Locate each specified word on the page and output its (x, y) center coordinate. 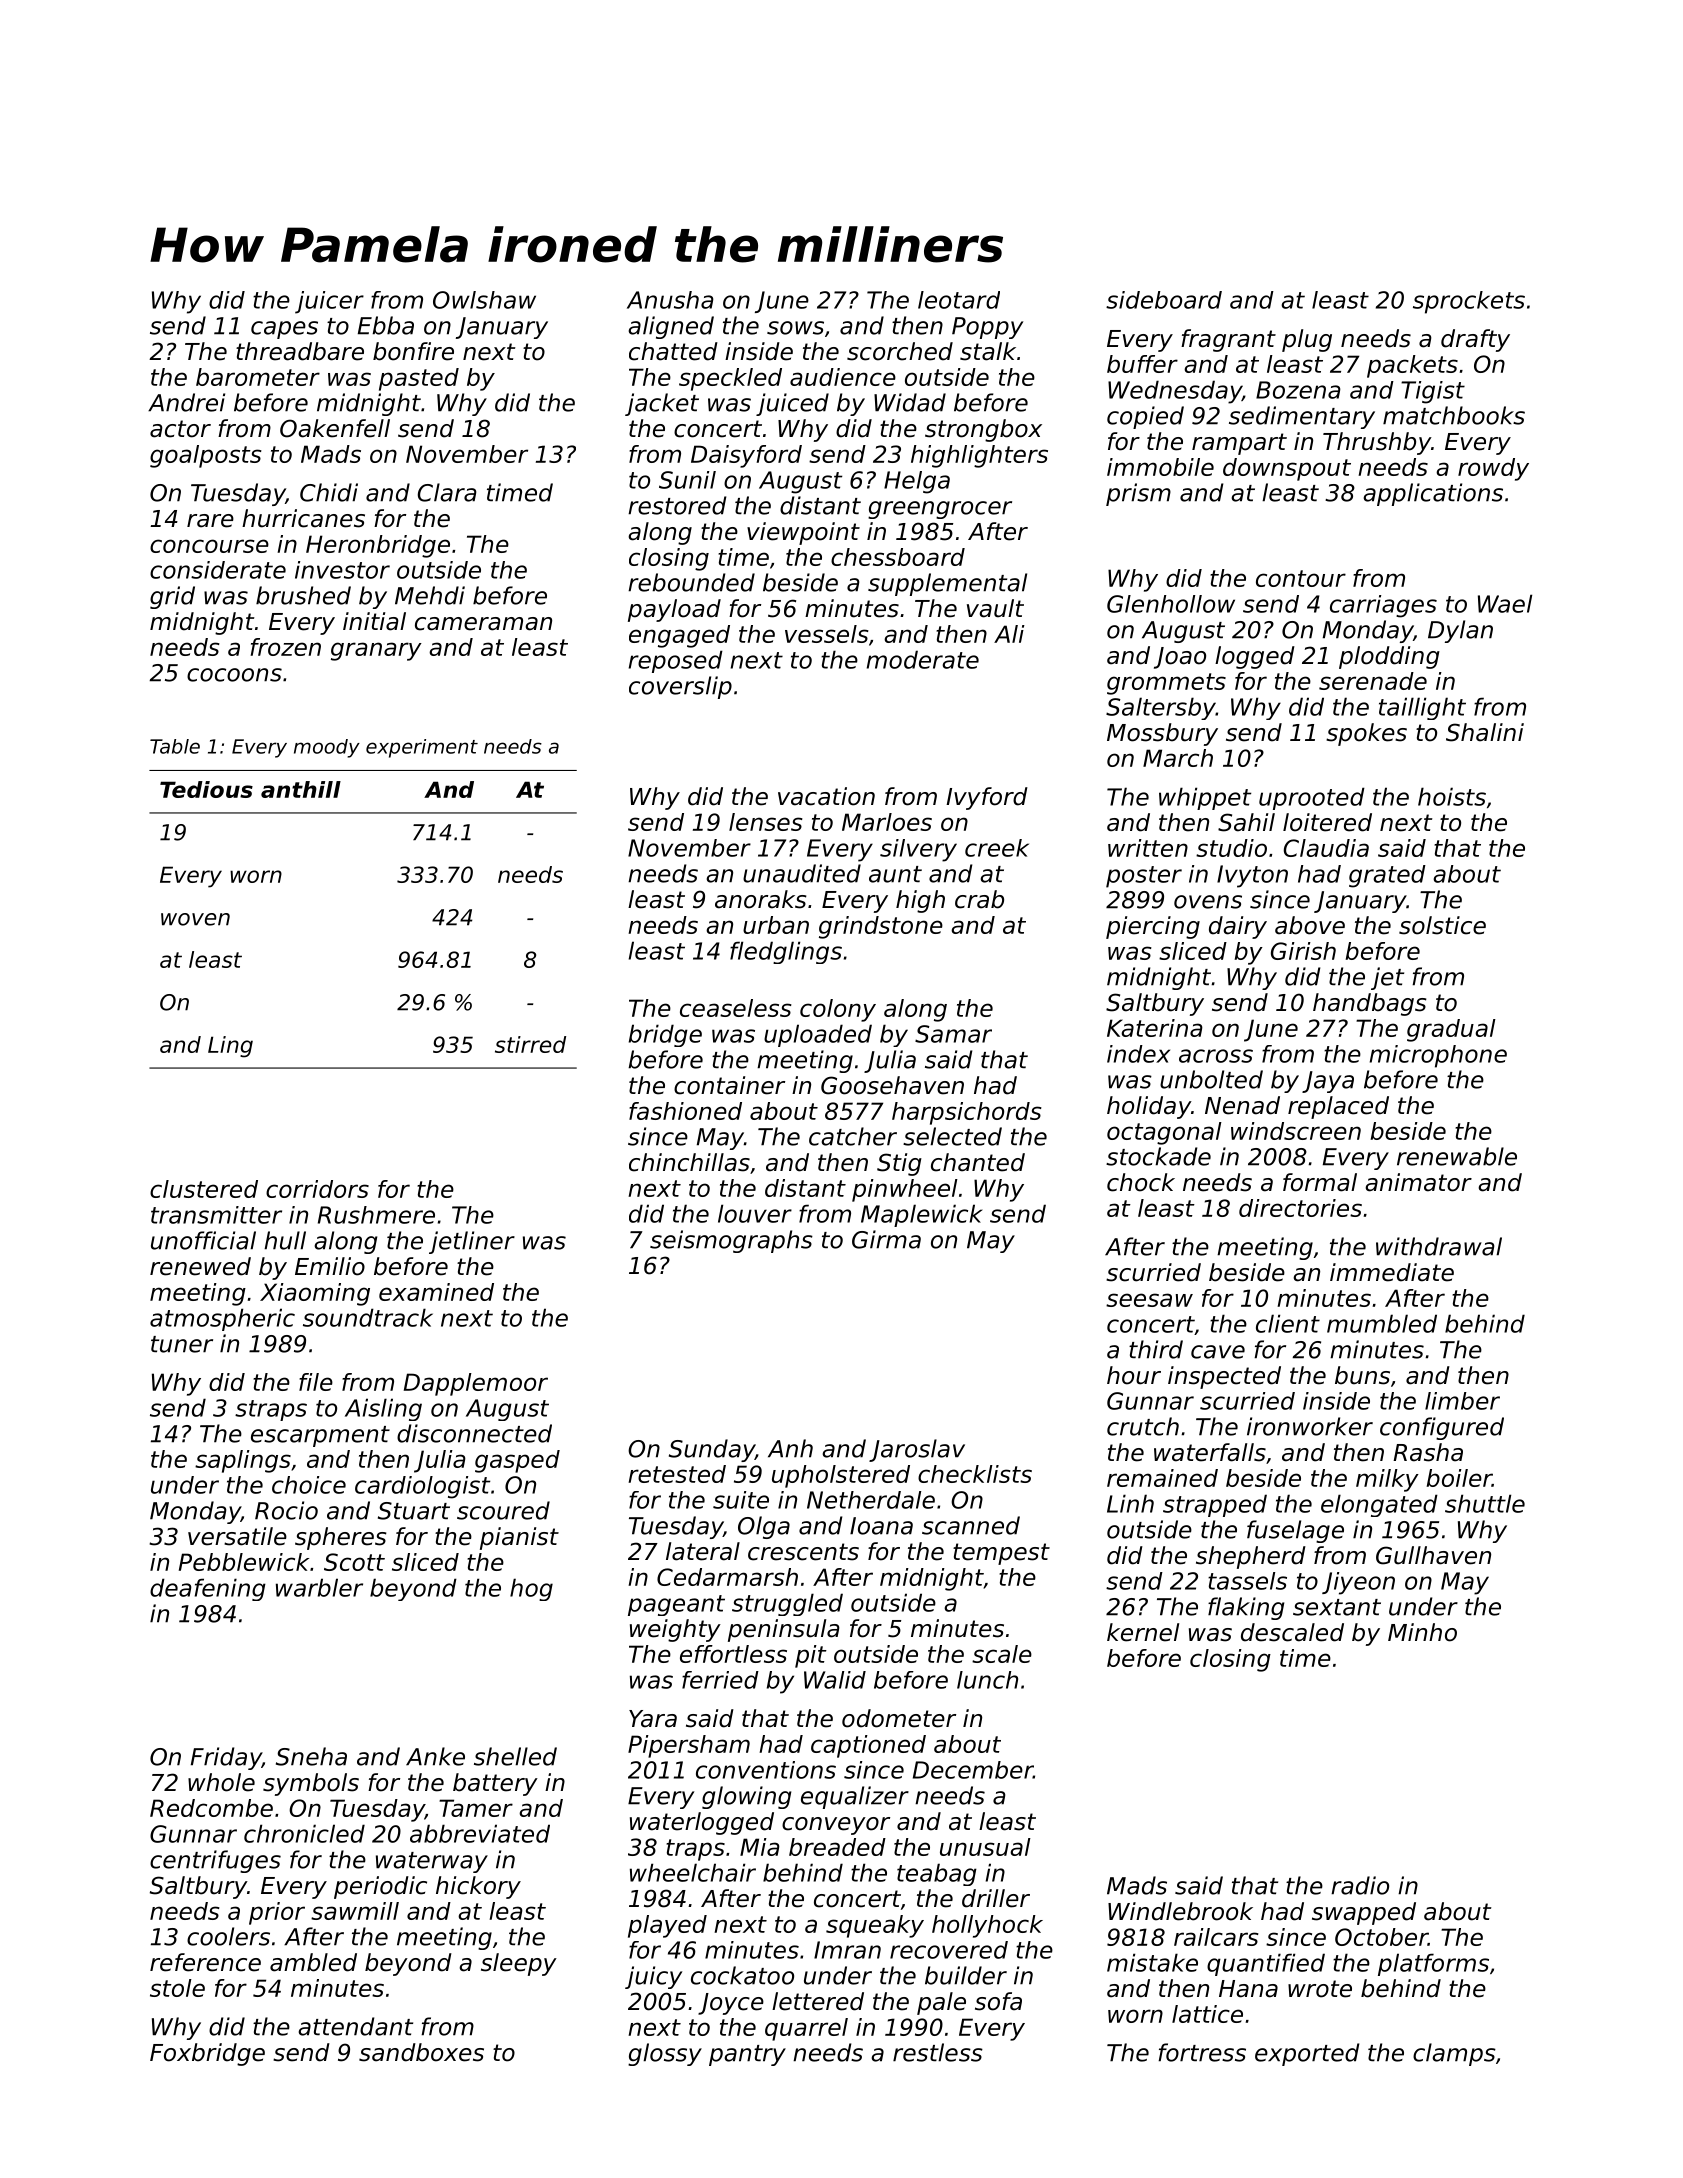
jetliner (472, 1242)
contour (1301, 578)
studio (1231, 848)
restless (938, 2052)
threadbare (300, 351)
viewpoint (803, 533)
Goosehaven (892, 1085)
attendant (355, 2026)
